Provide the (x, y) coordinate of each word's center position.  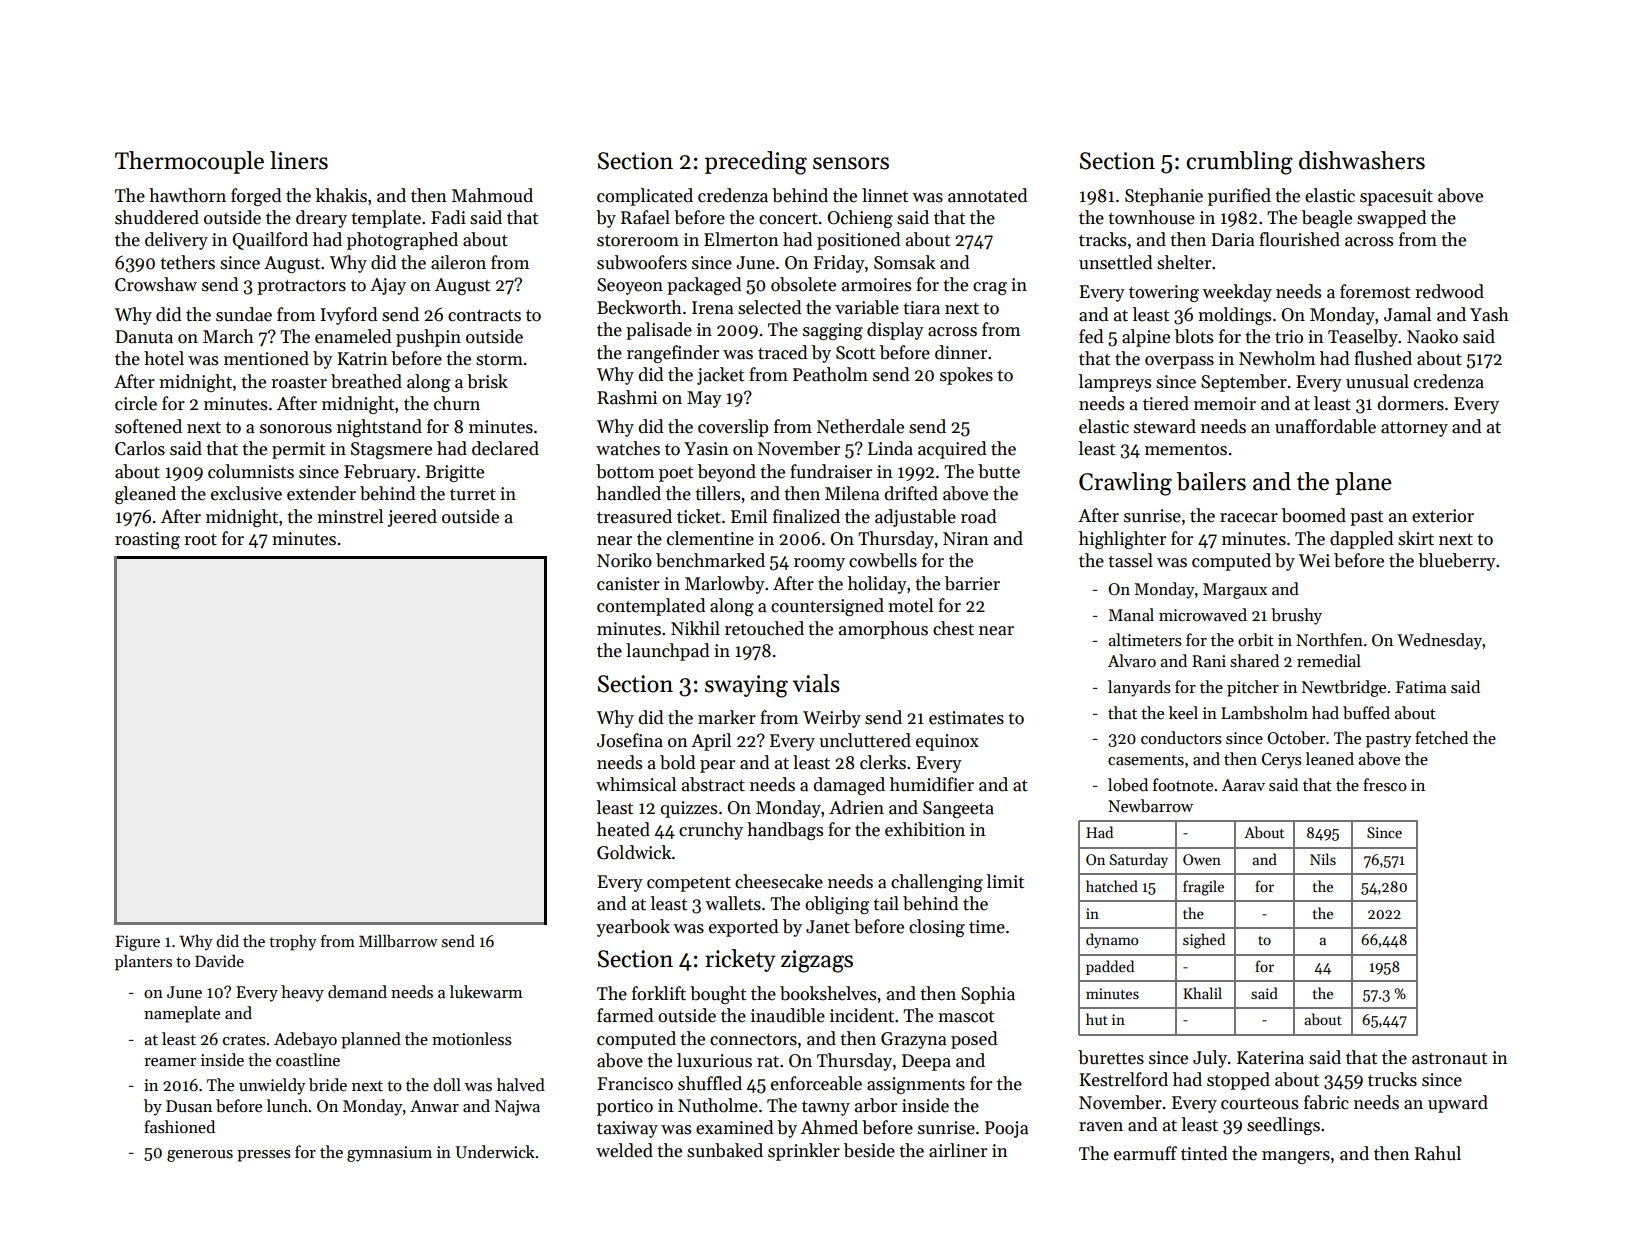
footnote (1183, 785)
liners (299, 160)
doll (447, 1084)
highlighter (1122, 540)
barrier (972, 583)
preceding (756, 163)
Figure (137, 943)
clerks (883, 762)
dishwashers (1362, 160)
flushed (1383, 358)
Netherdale (860, 426)
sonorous (296, 429)
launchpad (667, 652)
